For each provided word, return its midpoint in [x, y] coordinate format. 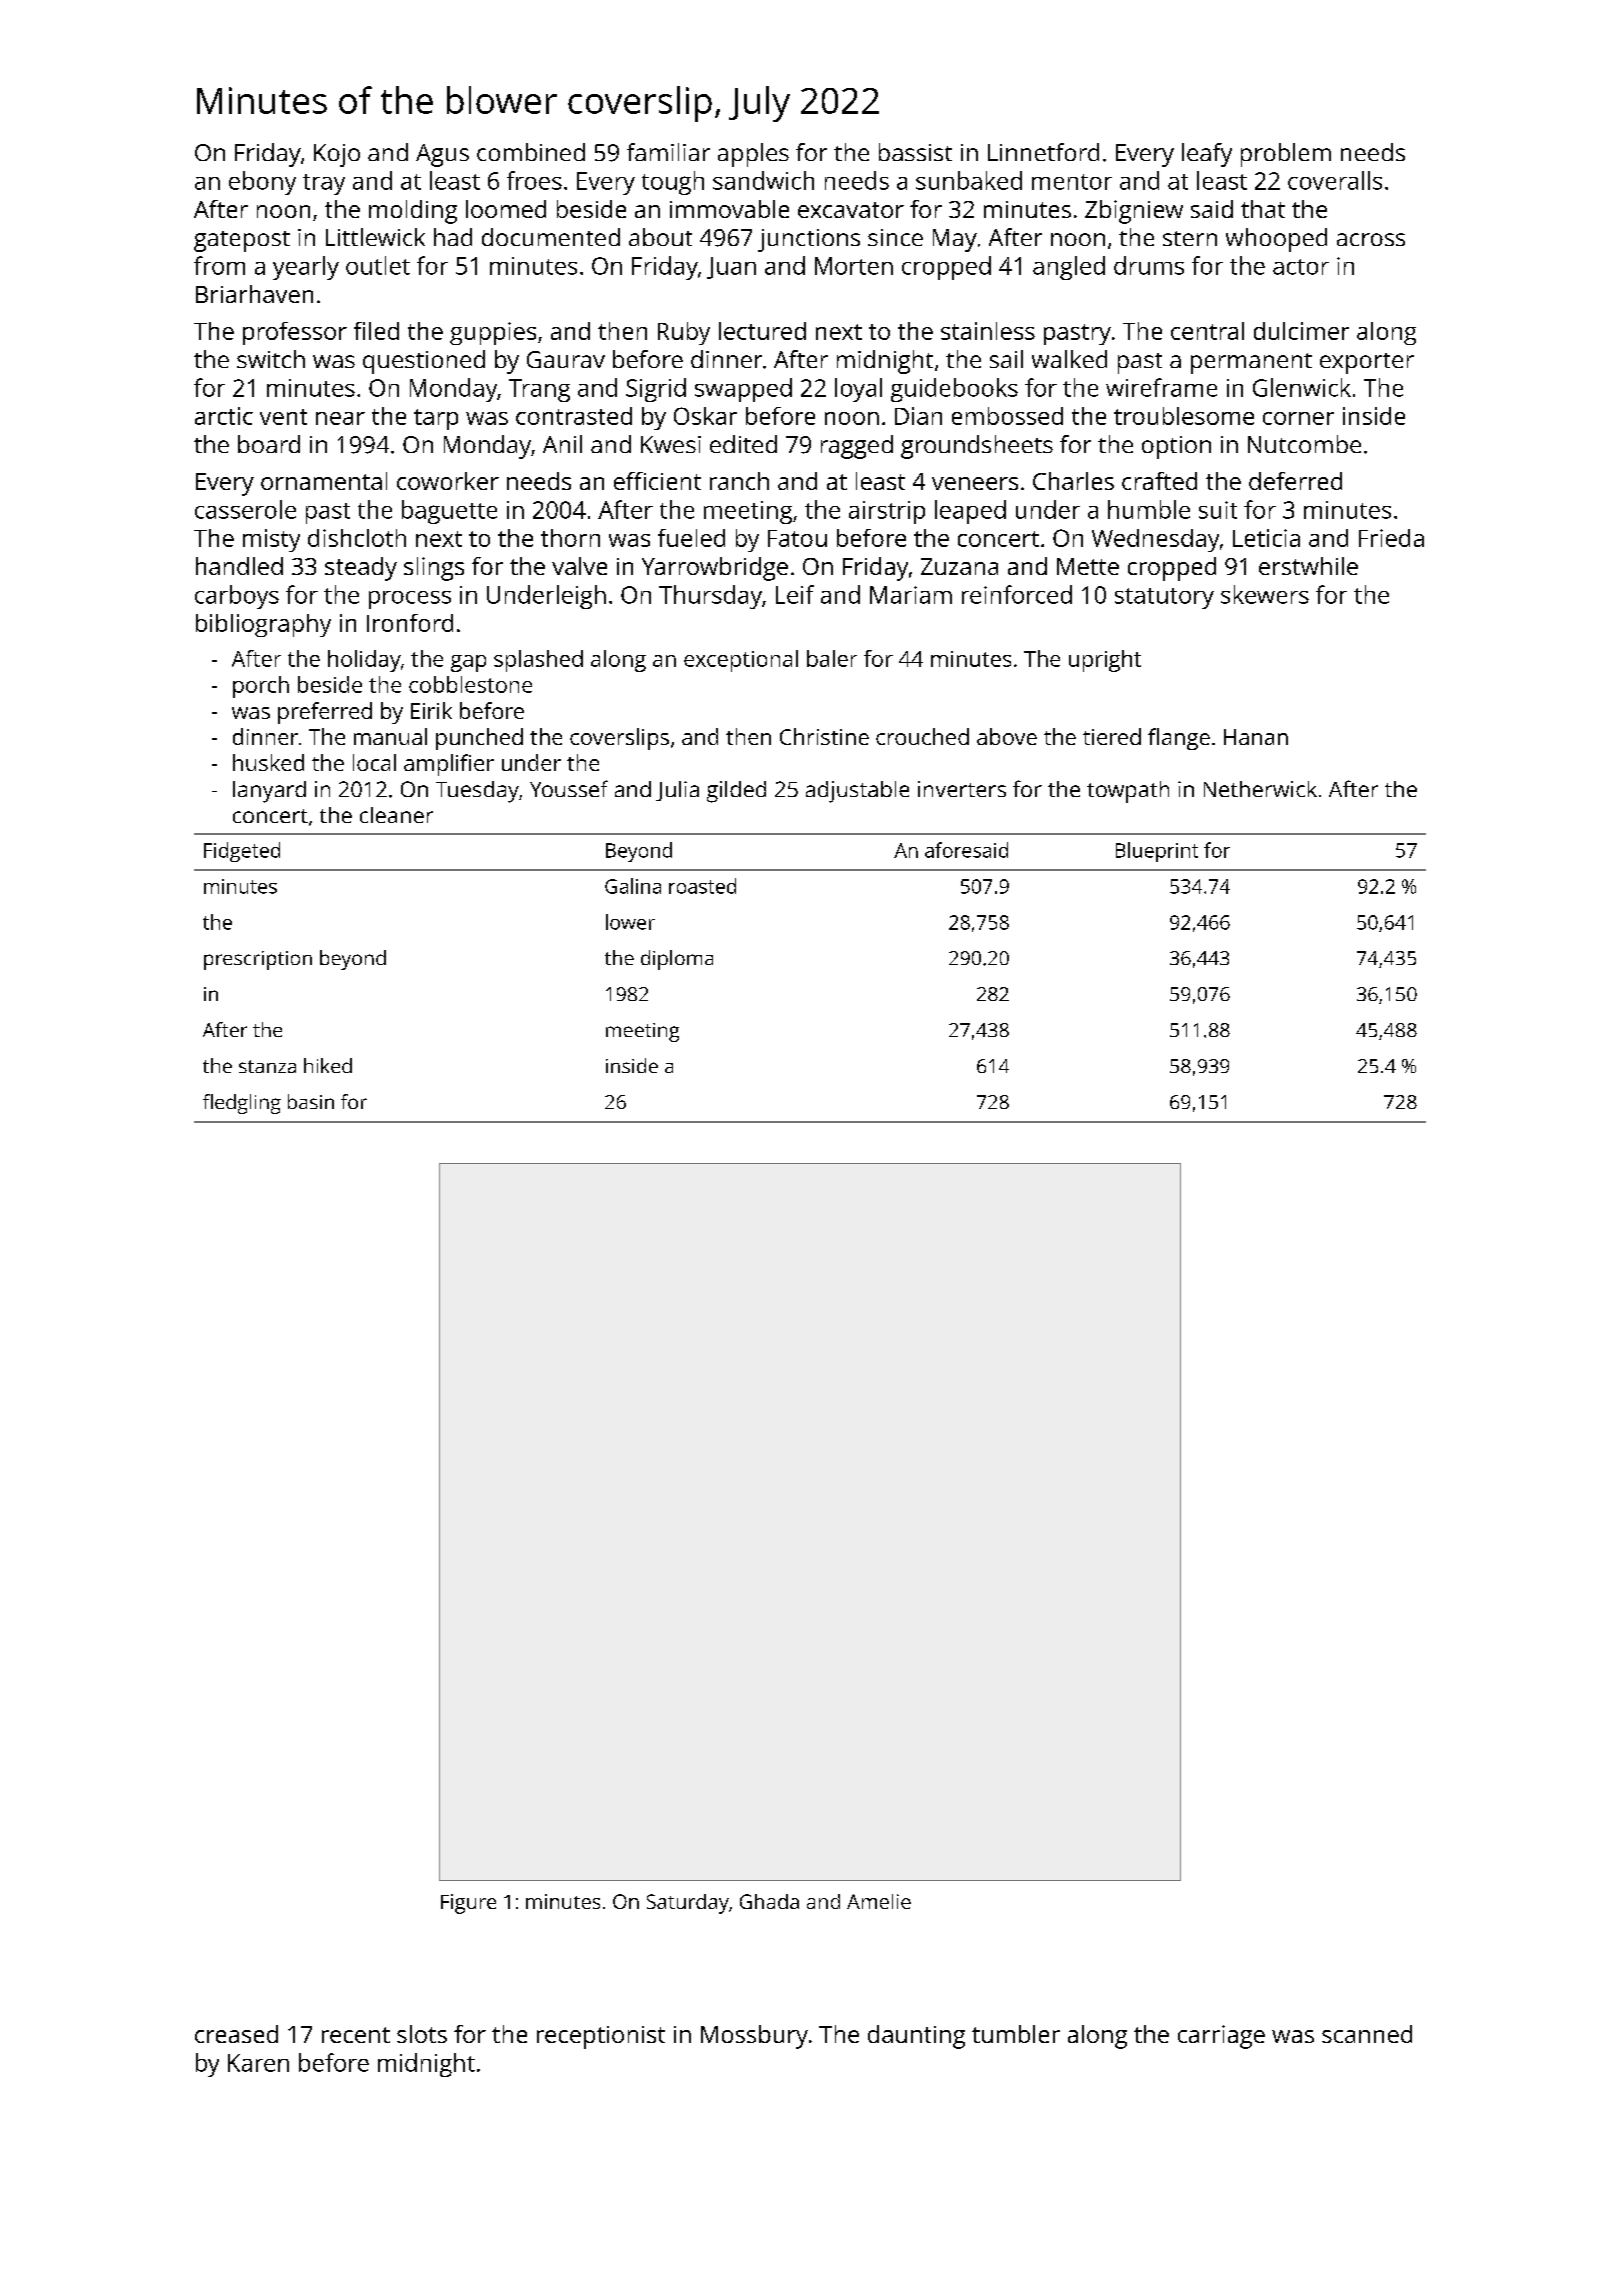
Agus [442, 155]
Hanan [1256, 737]
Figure [468, 1904]
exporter [1367, 363]
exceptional [741, 661]
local [374, 762]
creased [236, 2034]
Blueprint [1157, 852]
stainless [988, 331]
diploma [677, 960]
